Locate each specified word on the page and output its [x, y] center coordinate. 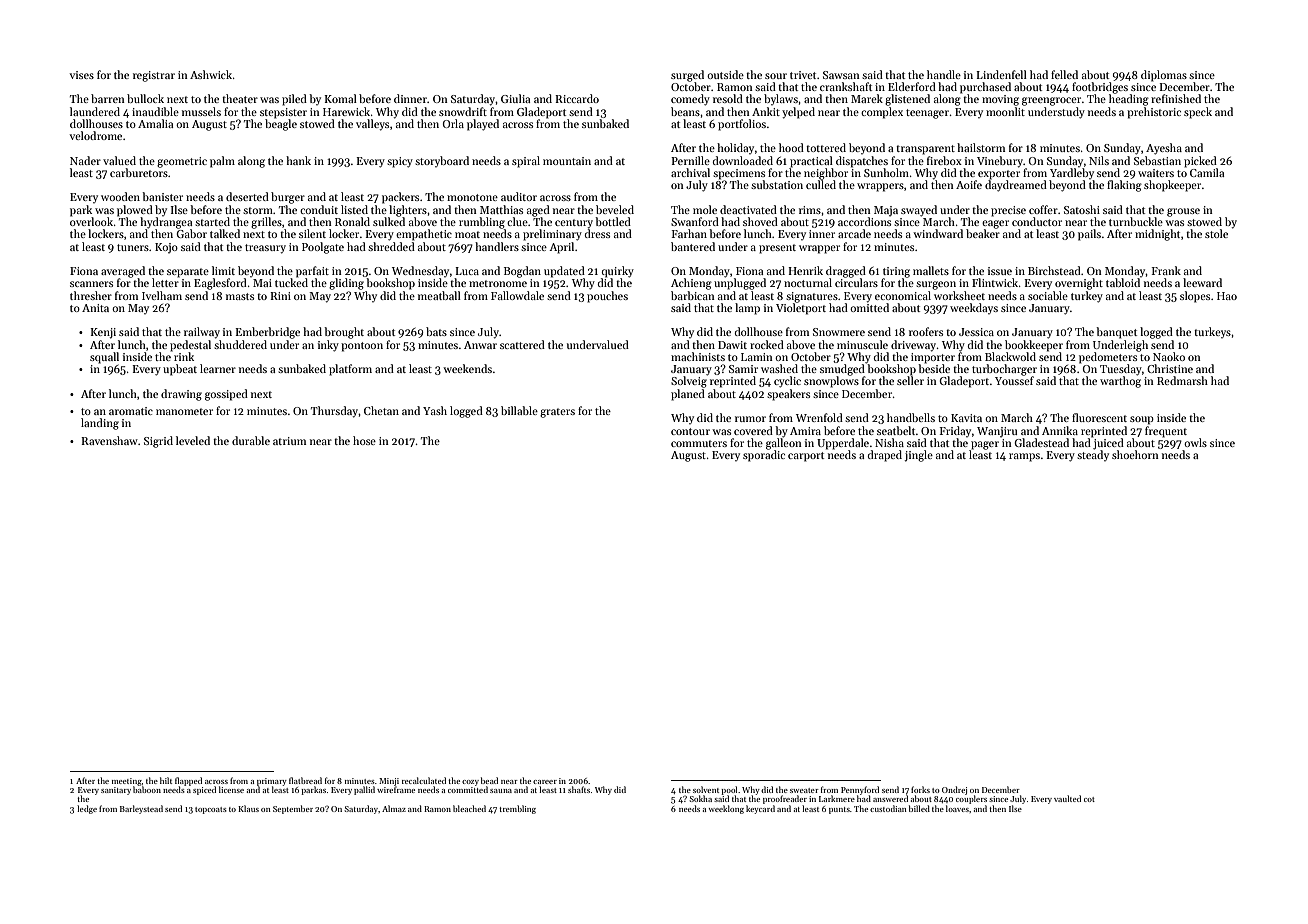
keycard [760, 809]
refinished [1176, 98]
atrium [289, 441]
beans [685, 111]
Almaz [394, 808]
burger [288, 198]
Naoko [1169, 356]
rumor [750, 419]
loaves [957, 808]
